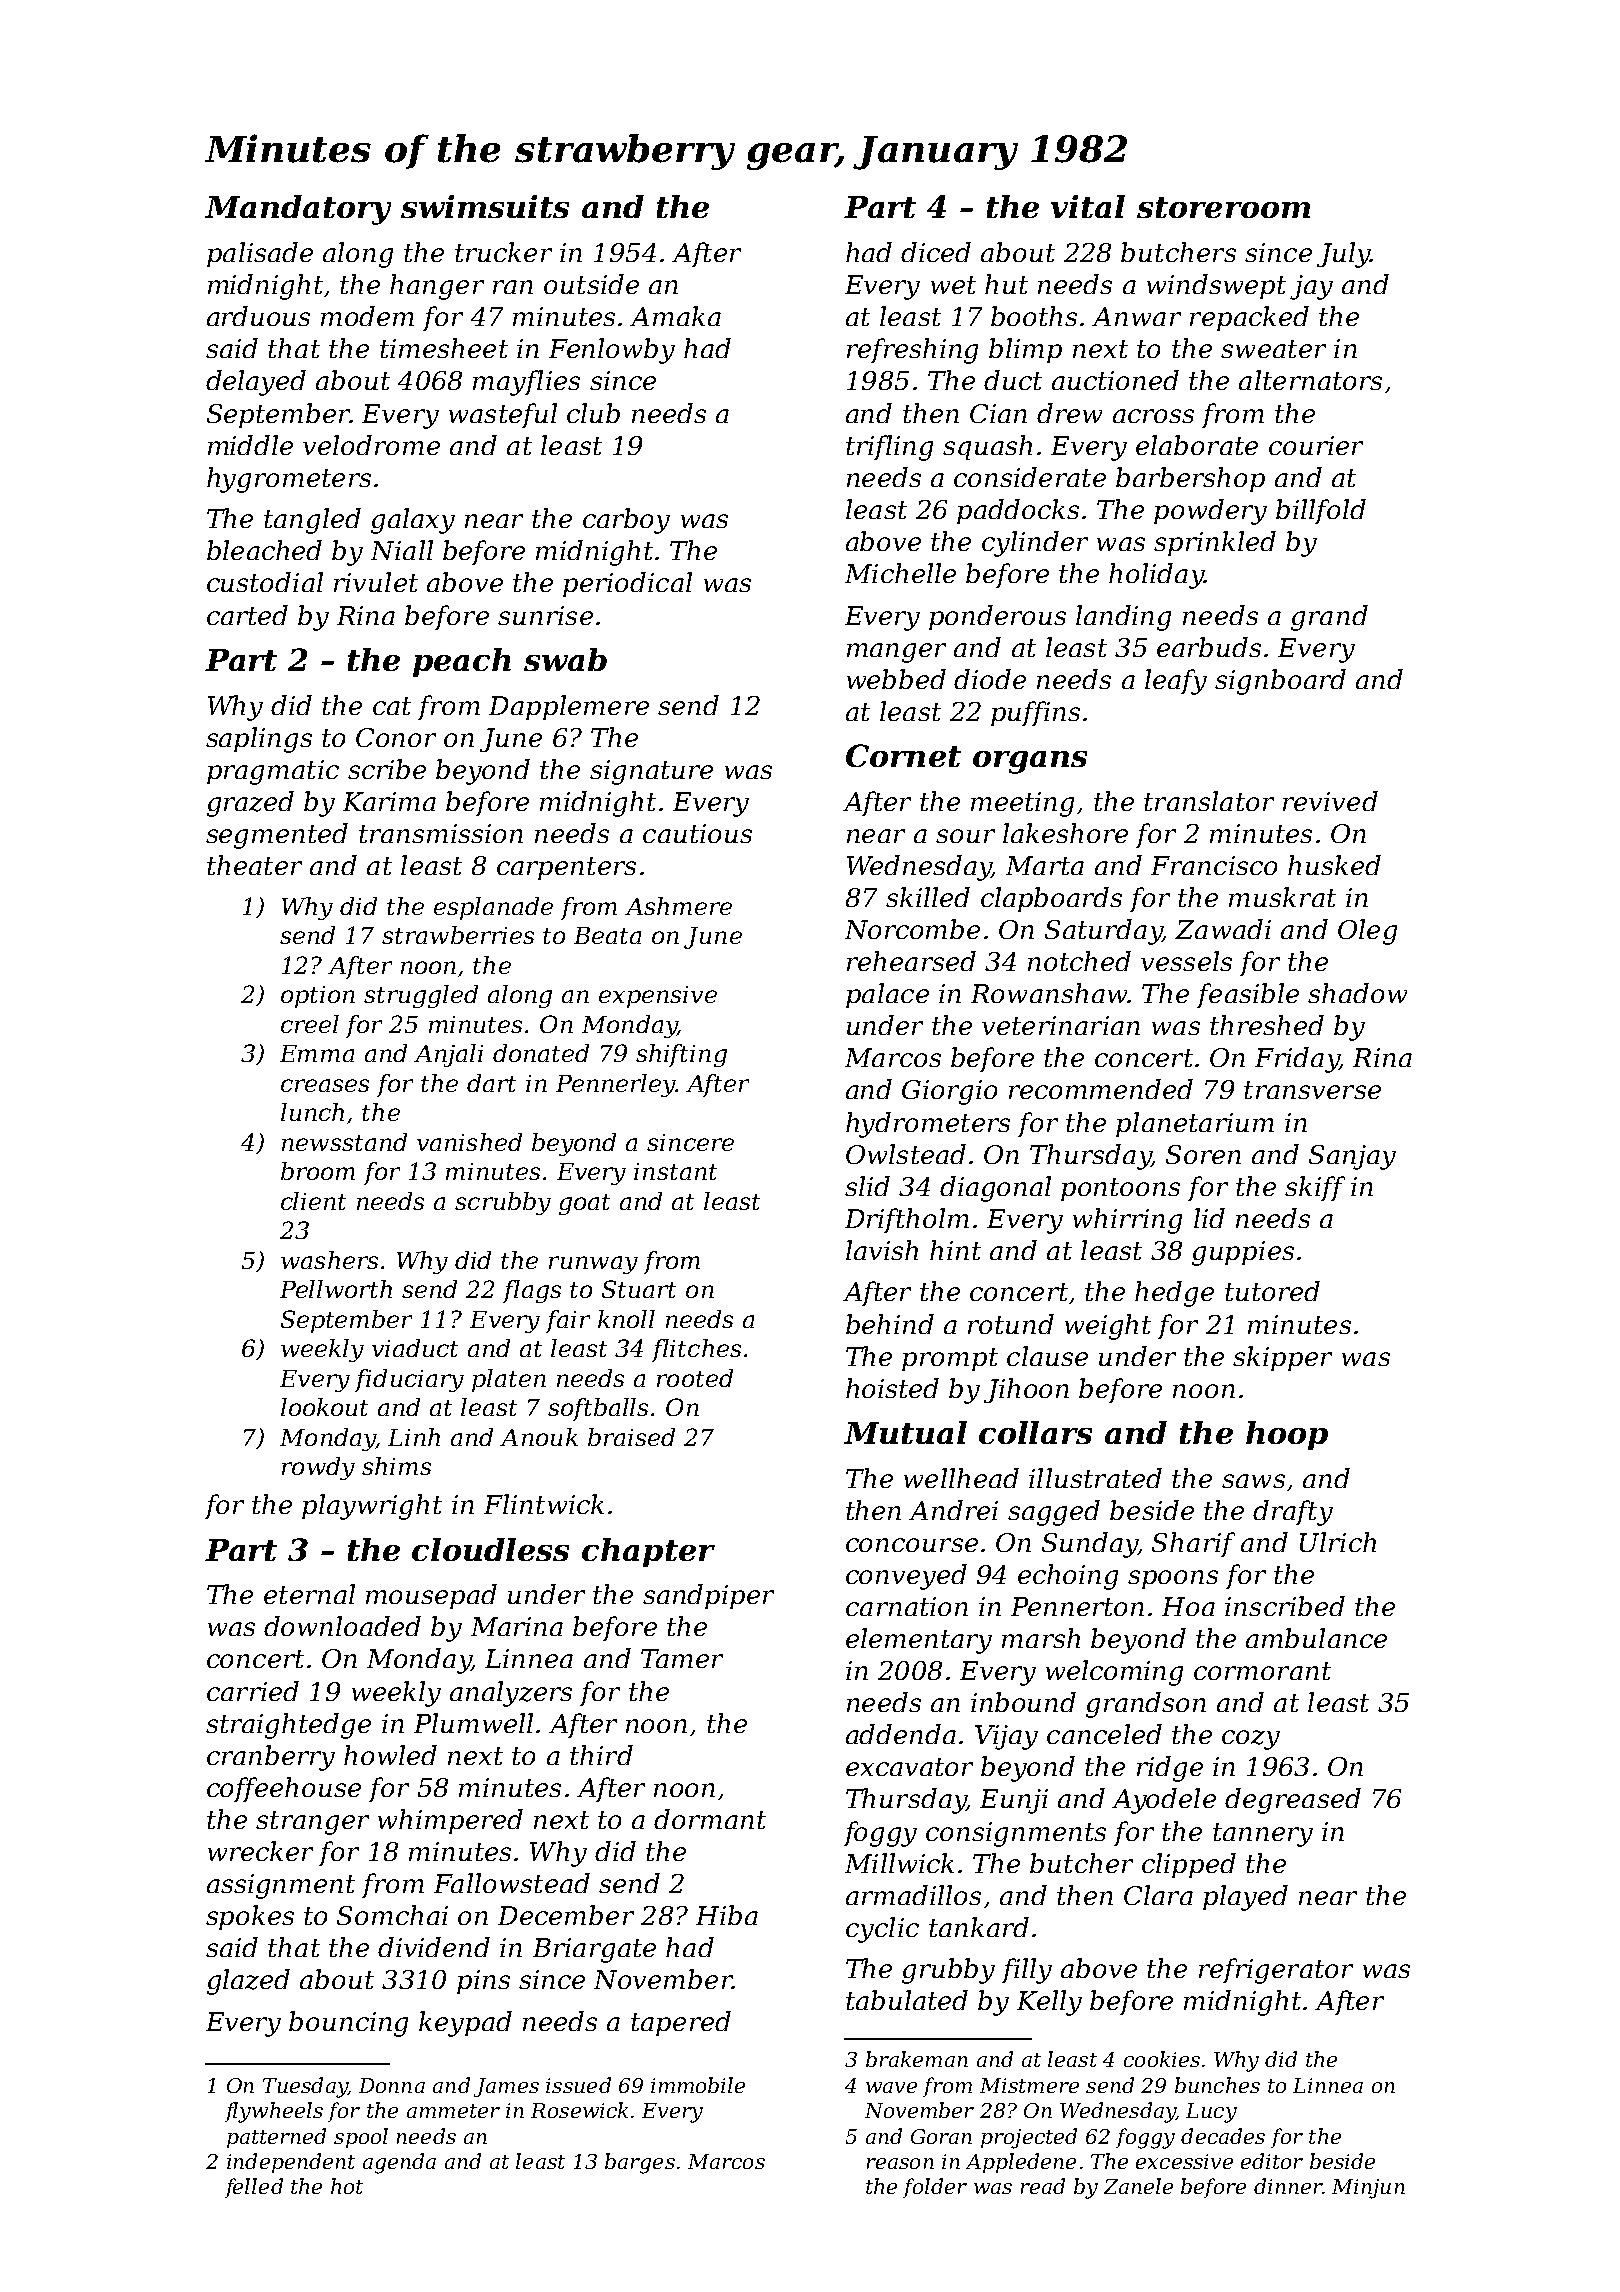  Describe the element at coordinates (291, 2163) in the page. I see `independent` at that location.
